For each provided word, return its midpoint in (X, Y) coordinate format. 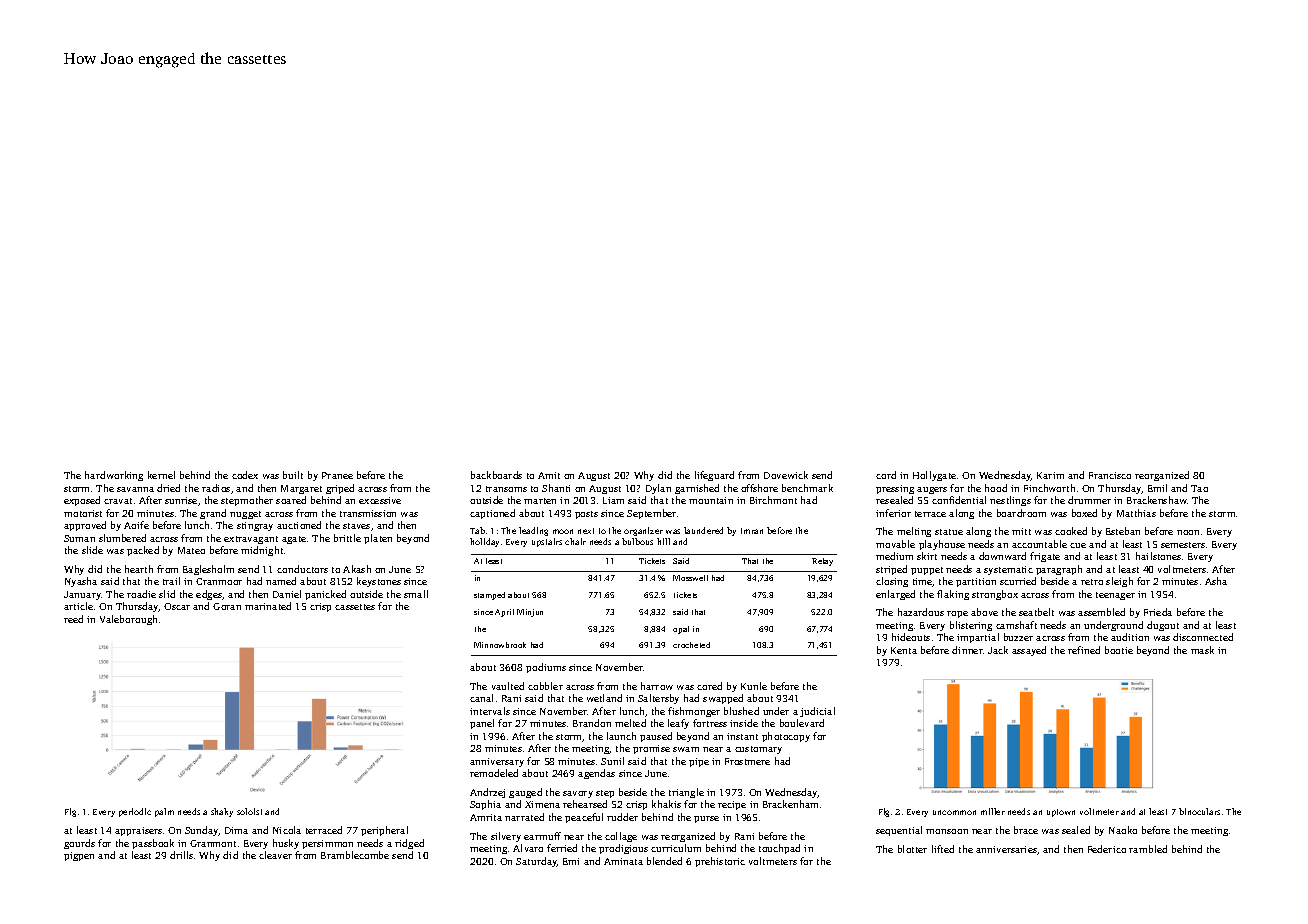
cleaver (275, 855)
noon (1188, 532)
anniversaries (1006, 849)
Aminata (623, 861)
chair (575, 541)
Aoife (136, 525)
